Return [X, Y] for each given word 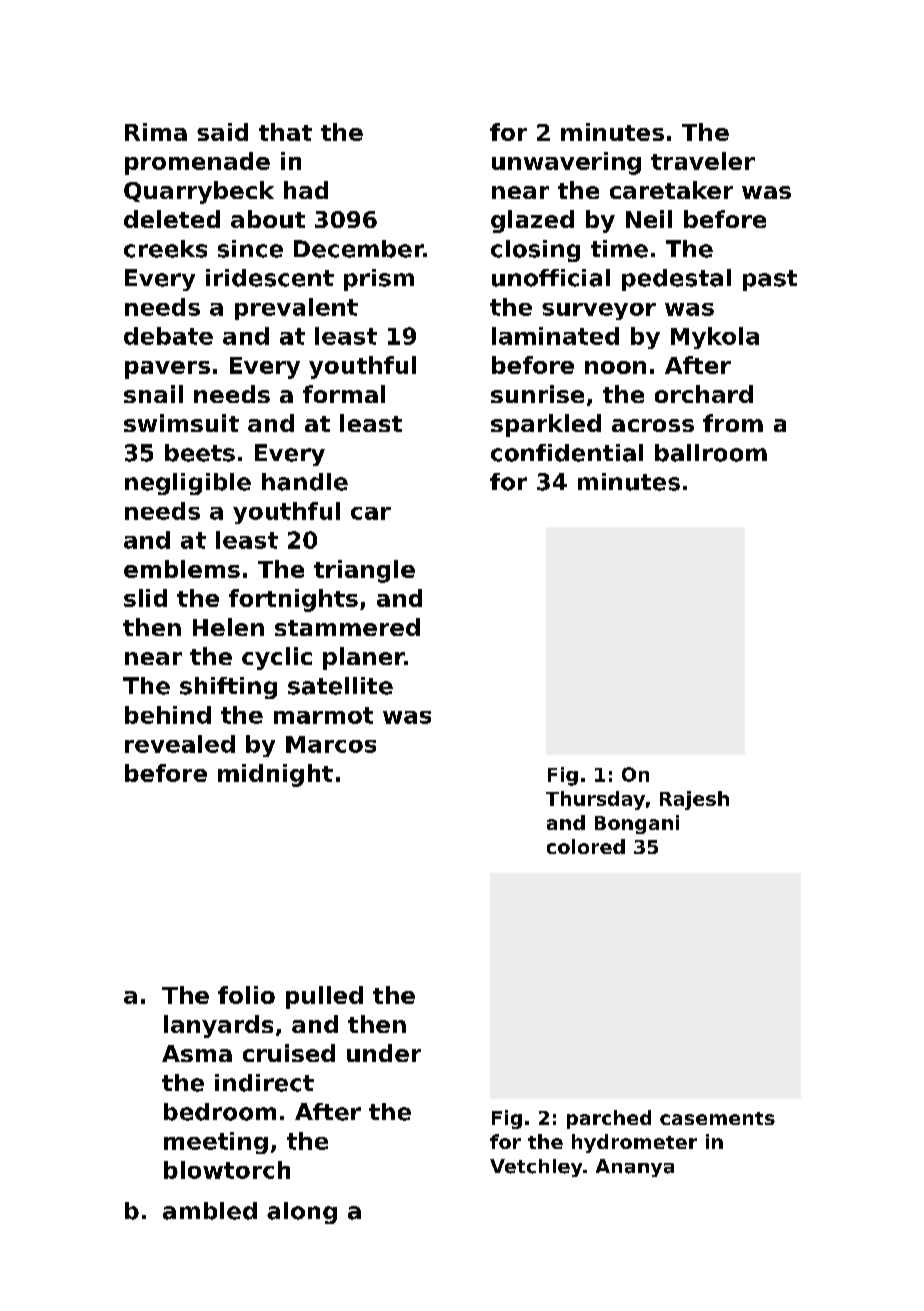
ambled [210, 1211]
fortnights [293, 600]
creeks [165, 249]
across [653, 425]
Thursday [595, 800]
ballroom [711, 453]
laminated [555, 336]
